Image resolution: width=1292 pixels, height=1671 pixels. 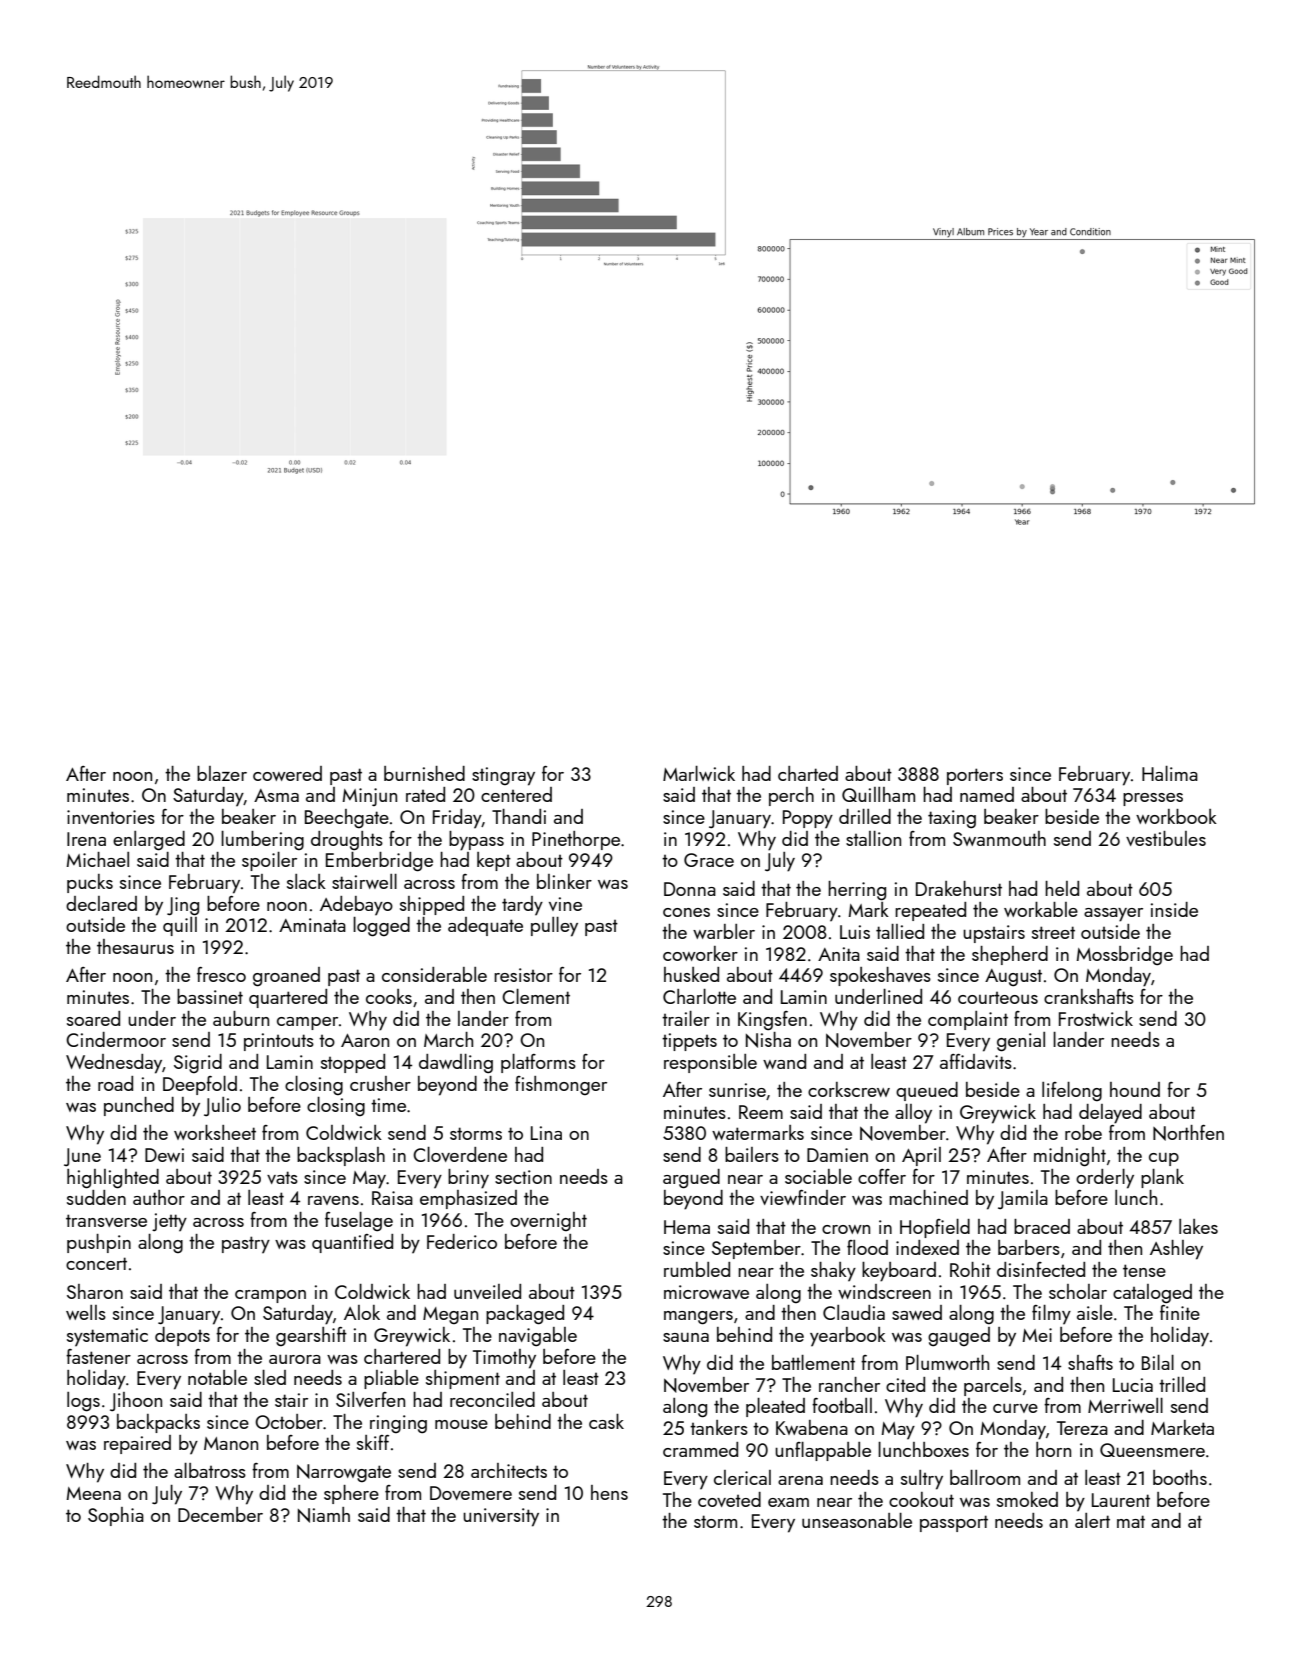 I want to click on jetty, so click(x=169, y=1222).
